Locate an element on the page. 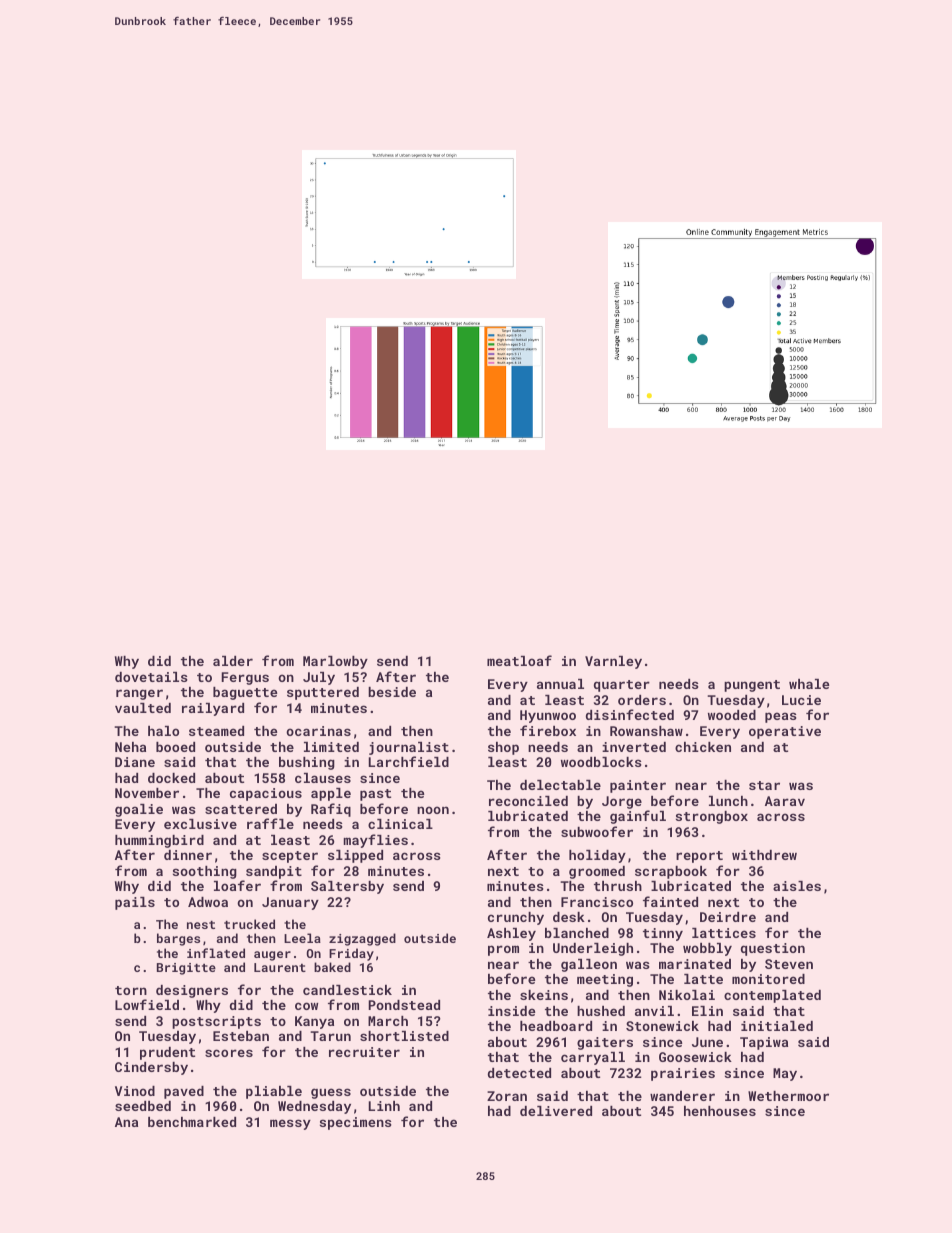 This document has width=952, height=1233. Hyunwoo is located at coordinates (548, 716).
